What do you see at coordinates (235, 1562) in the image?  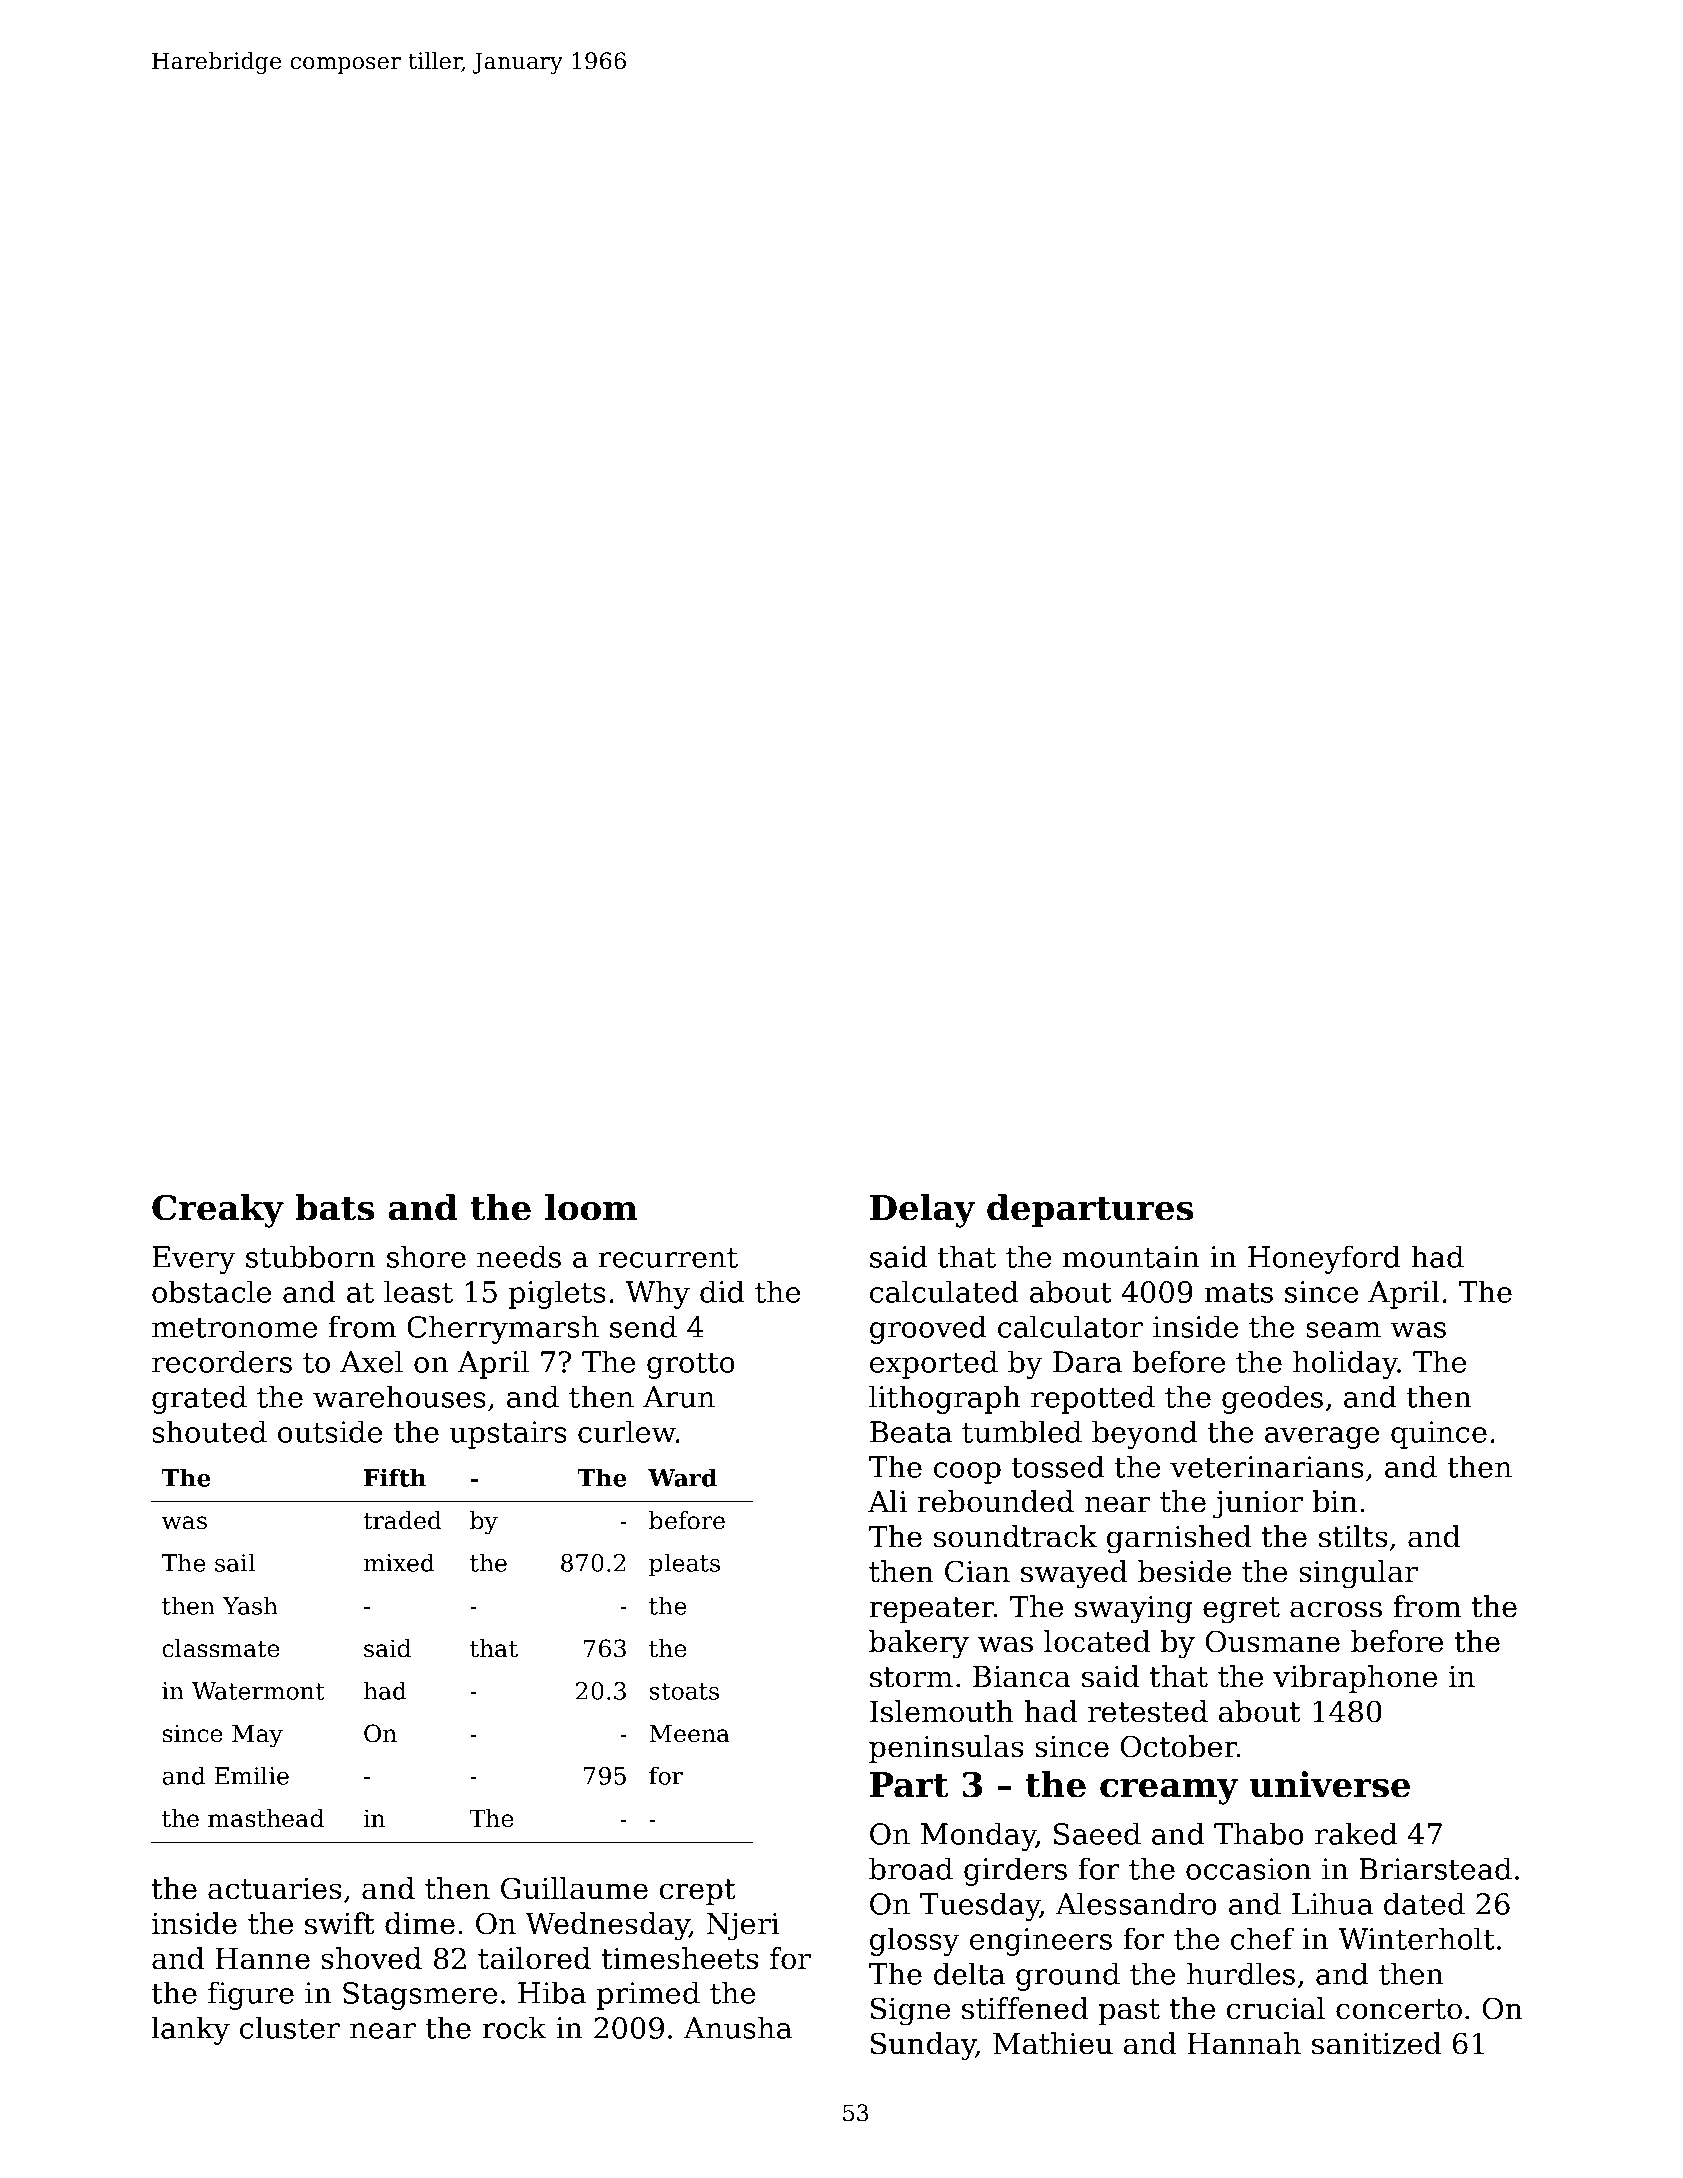 I see `sail` at bounding box center [235, 1562].
